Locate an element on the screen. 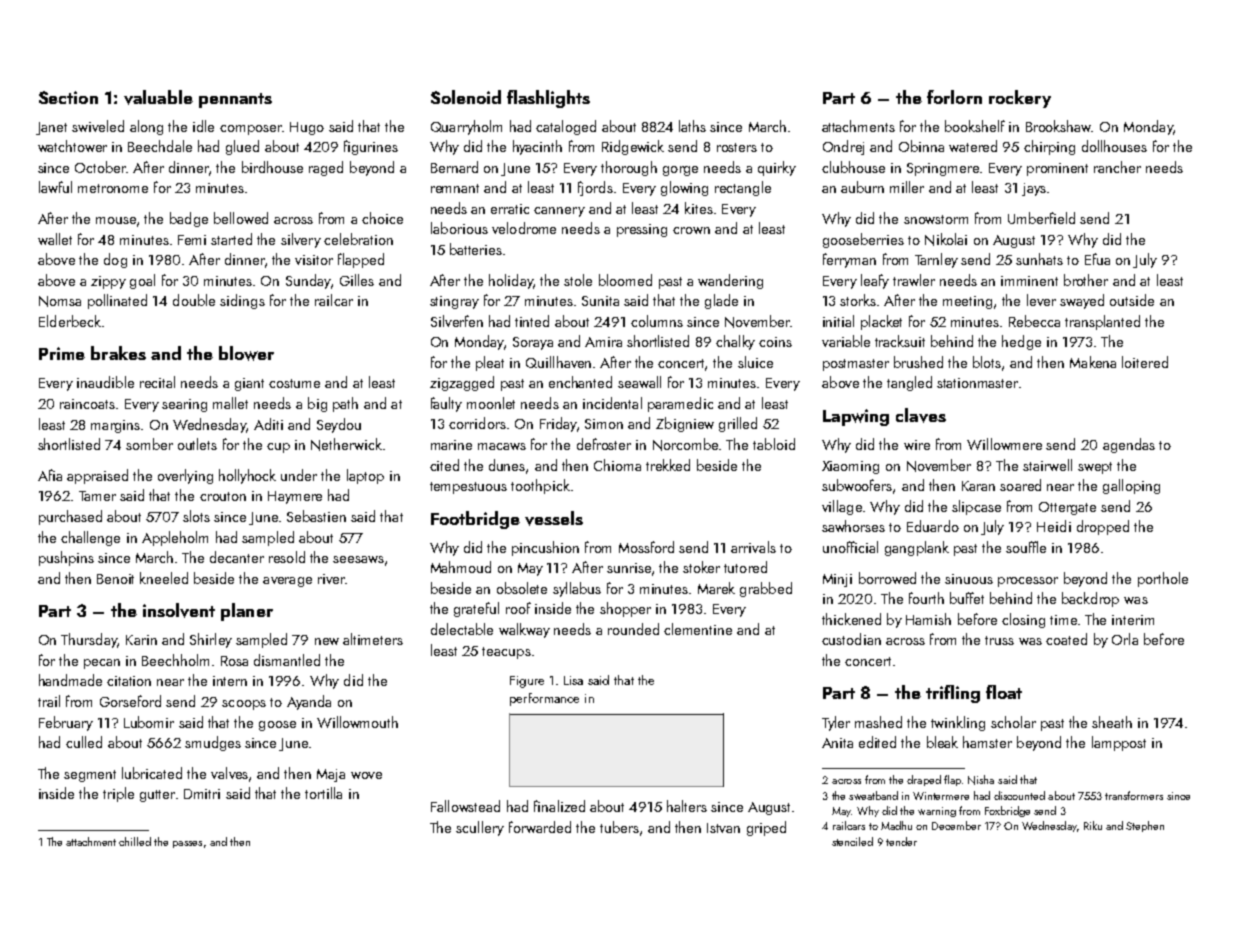 This screenshot has height=952, width=1233. seesaws is located at coordinates (358, 559).
